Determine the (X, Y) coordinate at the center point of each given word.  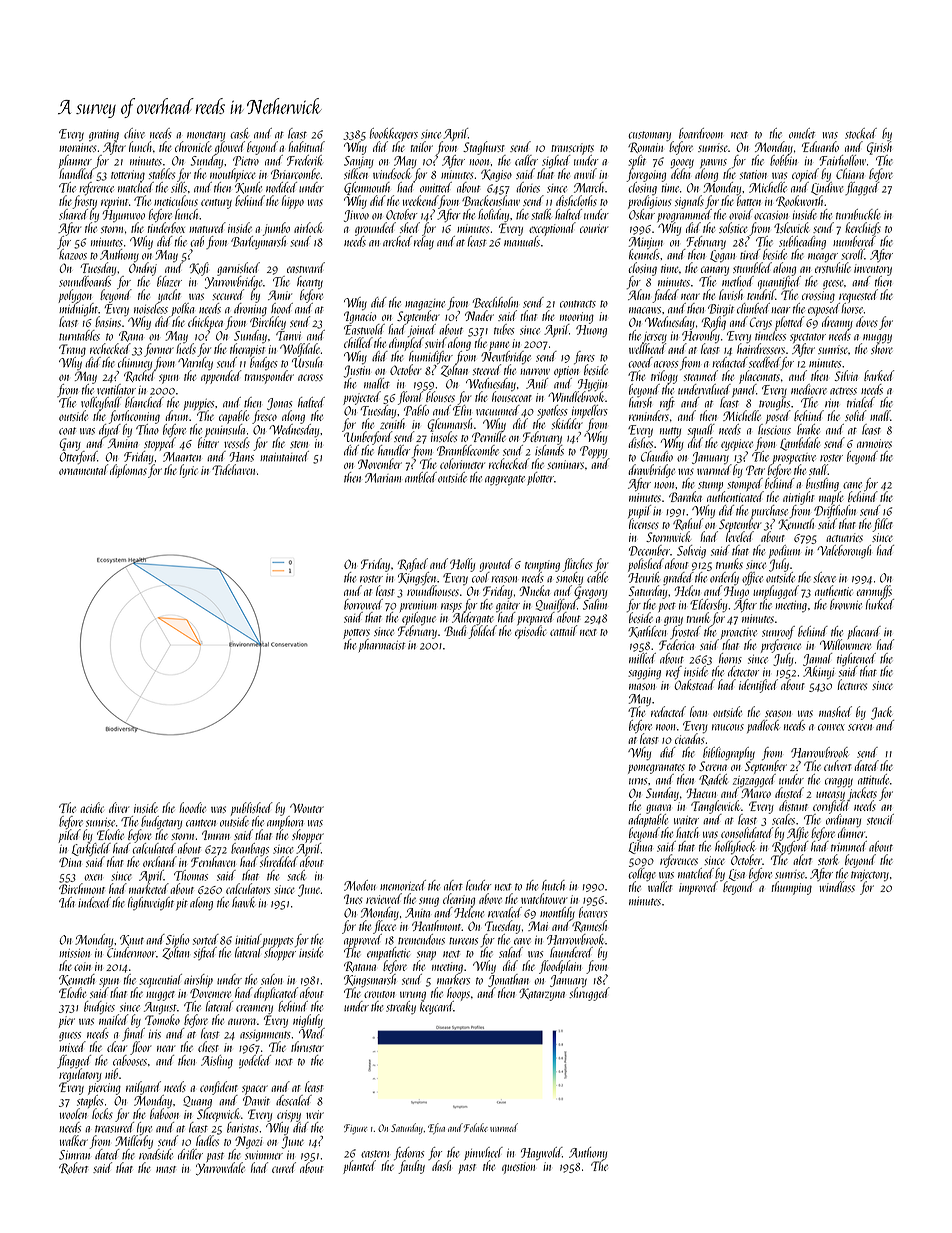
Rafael (413, 565)
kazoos (73, 254)
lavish (731, 294)
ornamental (83, 470)
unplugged (775, 592)
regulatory (80, 1075)
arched (397, 241)
